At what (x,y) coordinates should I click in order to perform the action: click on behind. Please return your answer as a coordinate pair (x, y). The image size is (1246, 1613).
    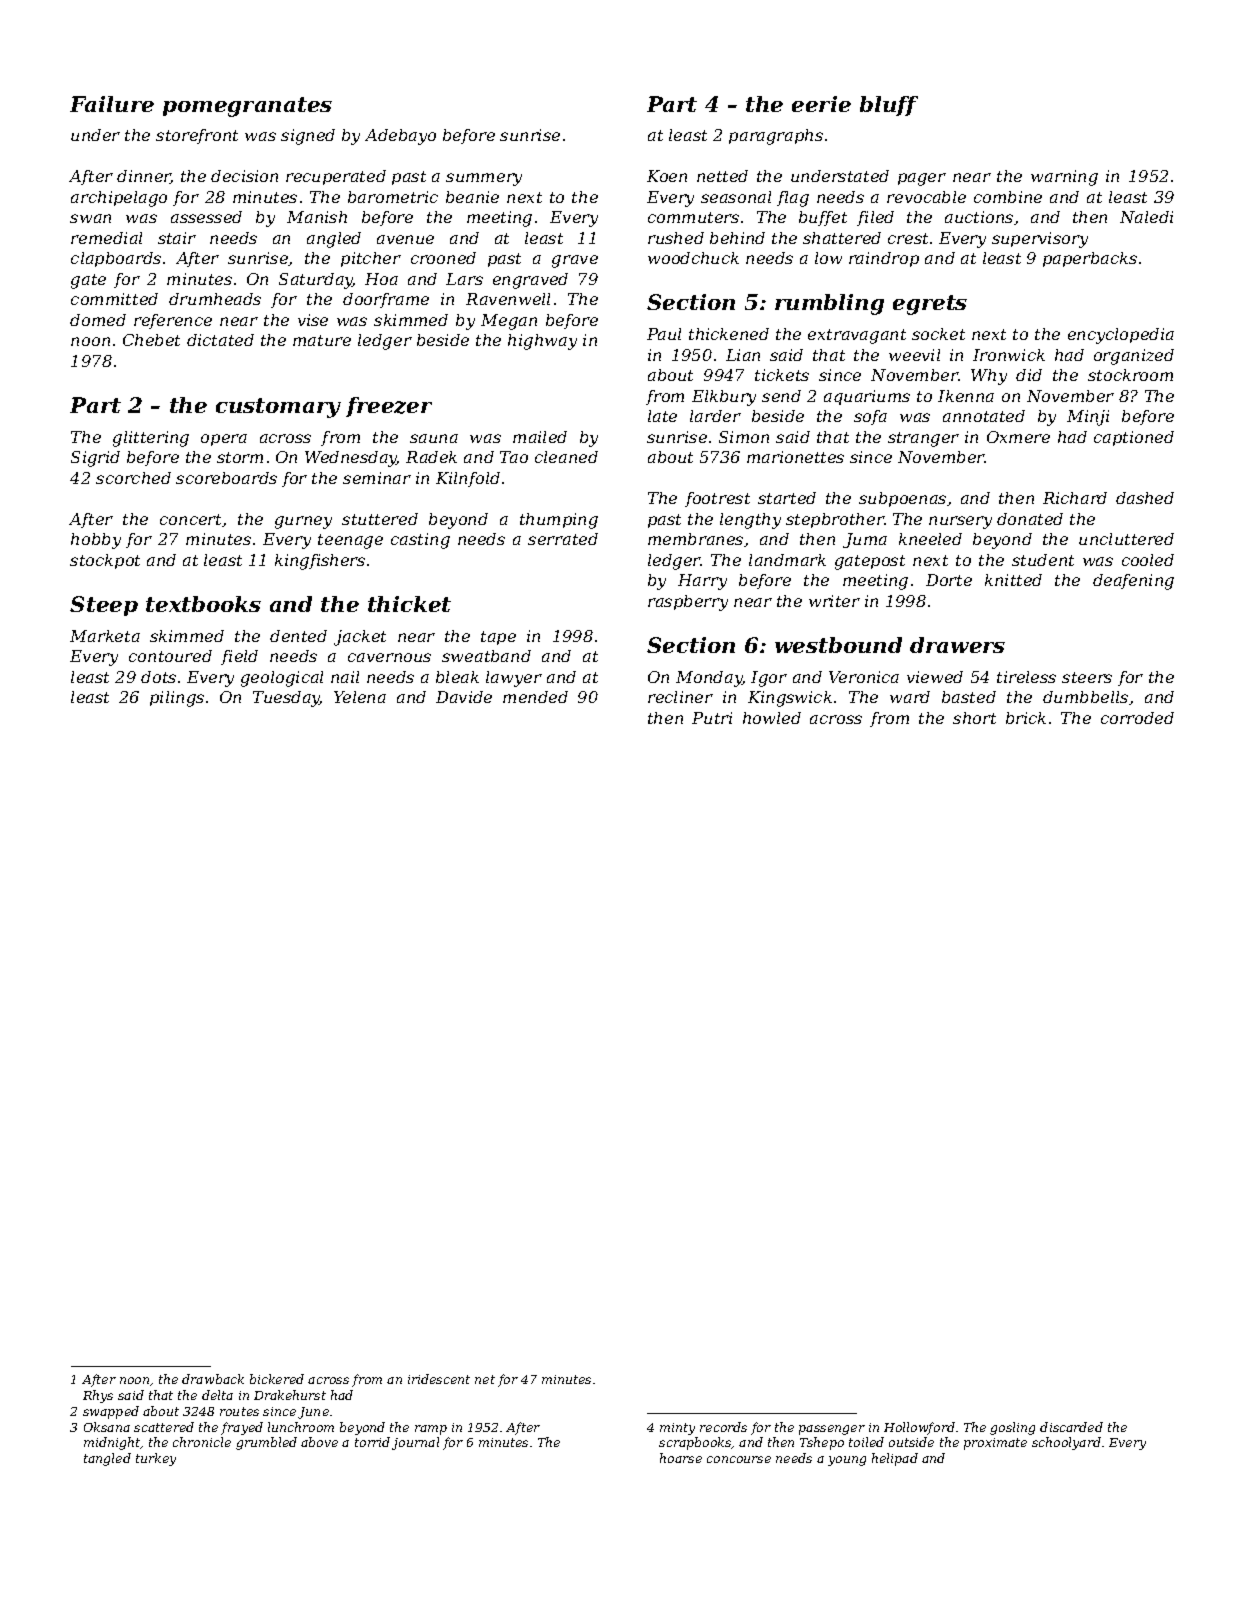
    Looking at the image, I should click on (737, 238).
